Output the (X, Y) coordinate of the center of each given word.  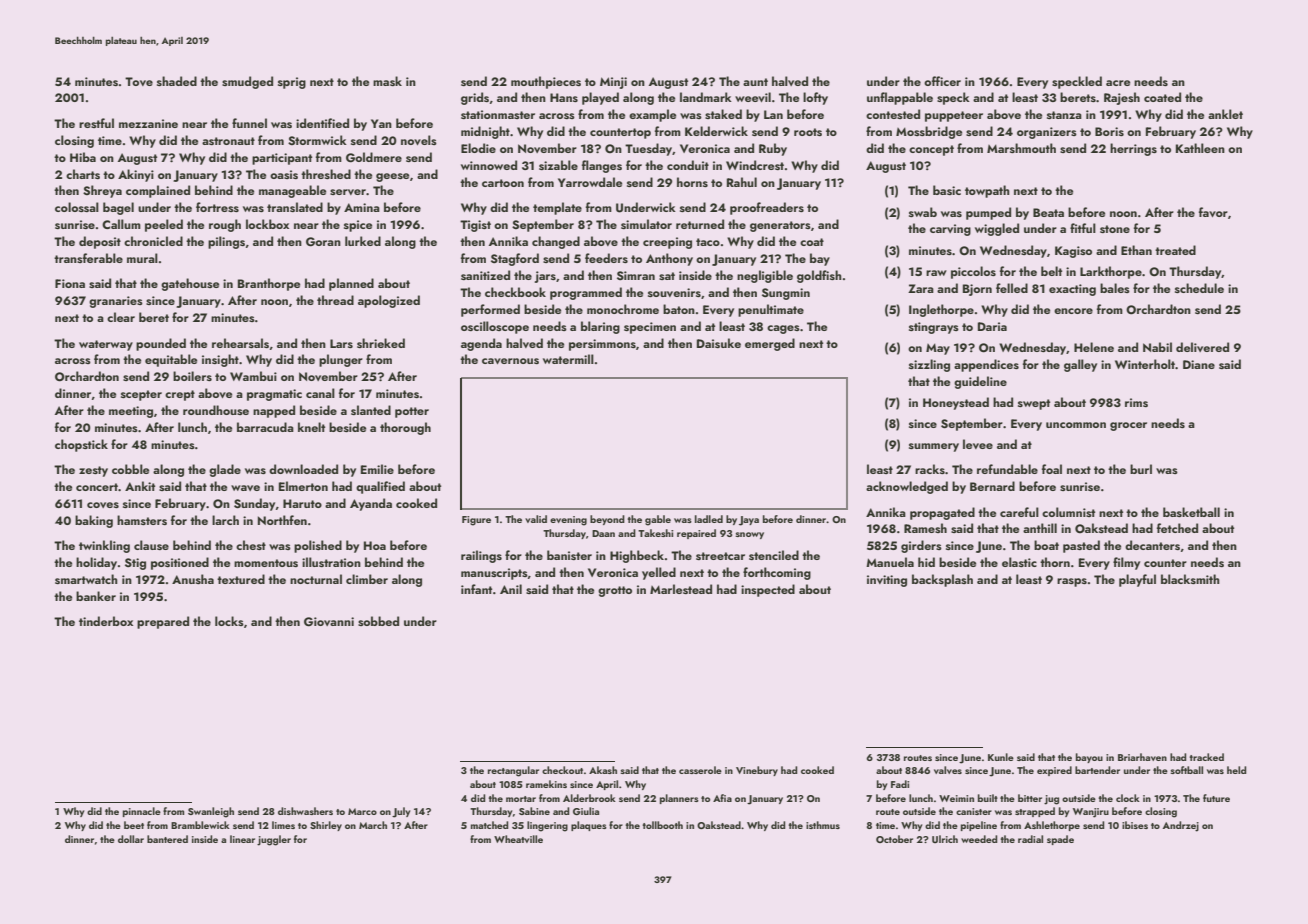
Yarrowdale (590, 182)
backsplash (942, 580)
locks (229, 621)
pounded (161, 344)
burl (1141, 469)
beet (134, 825)
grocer (1128, 426)
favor (1213, 212)
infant (476, 589)
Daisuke (719, 343)
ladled (709, 519)
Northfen (282, 520)
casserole (700, 770)
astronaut (228, 141)
